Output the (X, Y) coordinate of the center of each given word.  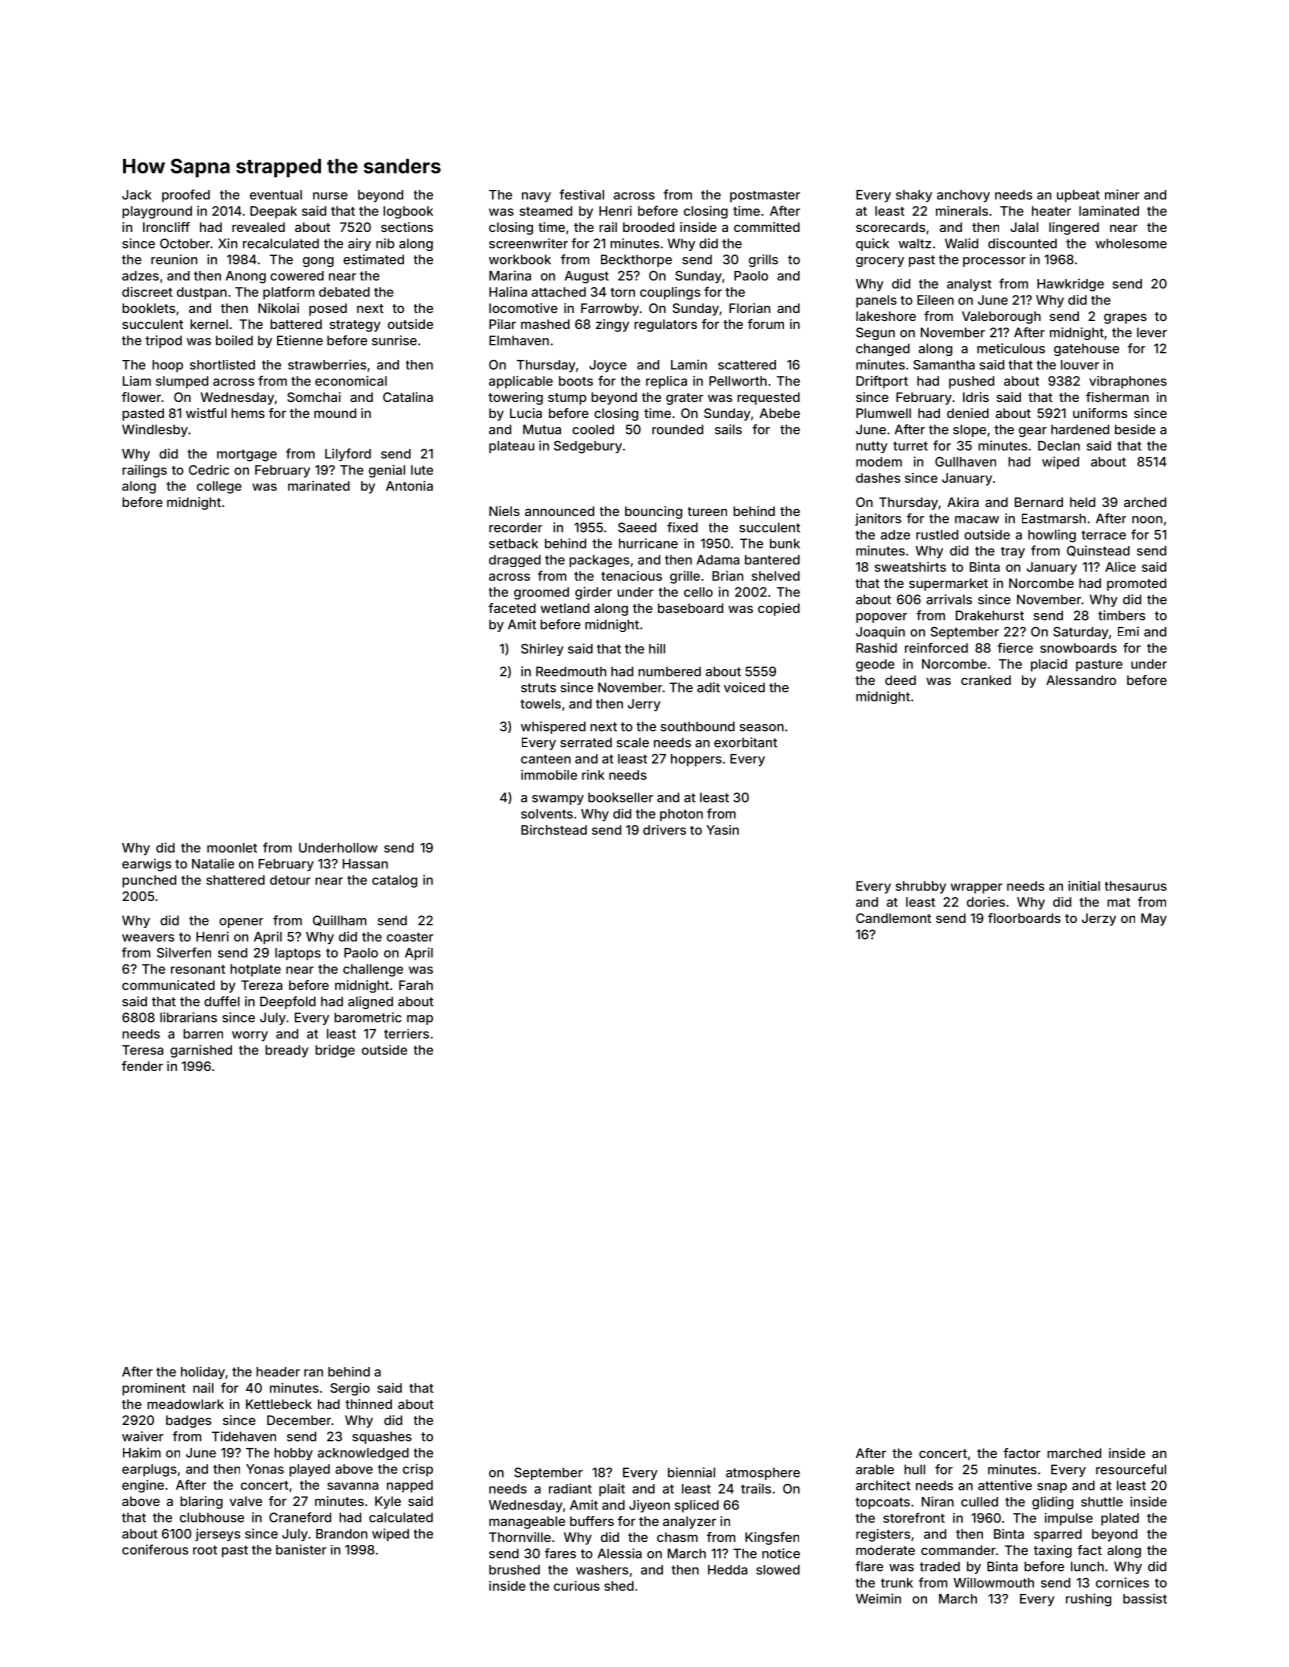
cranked (986, 680)
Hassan (365, 864)
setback (513, 543)
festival (581, 194)
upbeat (1078, 196)
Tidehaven (244, 1436)
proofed (186, 195)
